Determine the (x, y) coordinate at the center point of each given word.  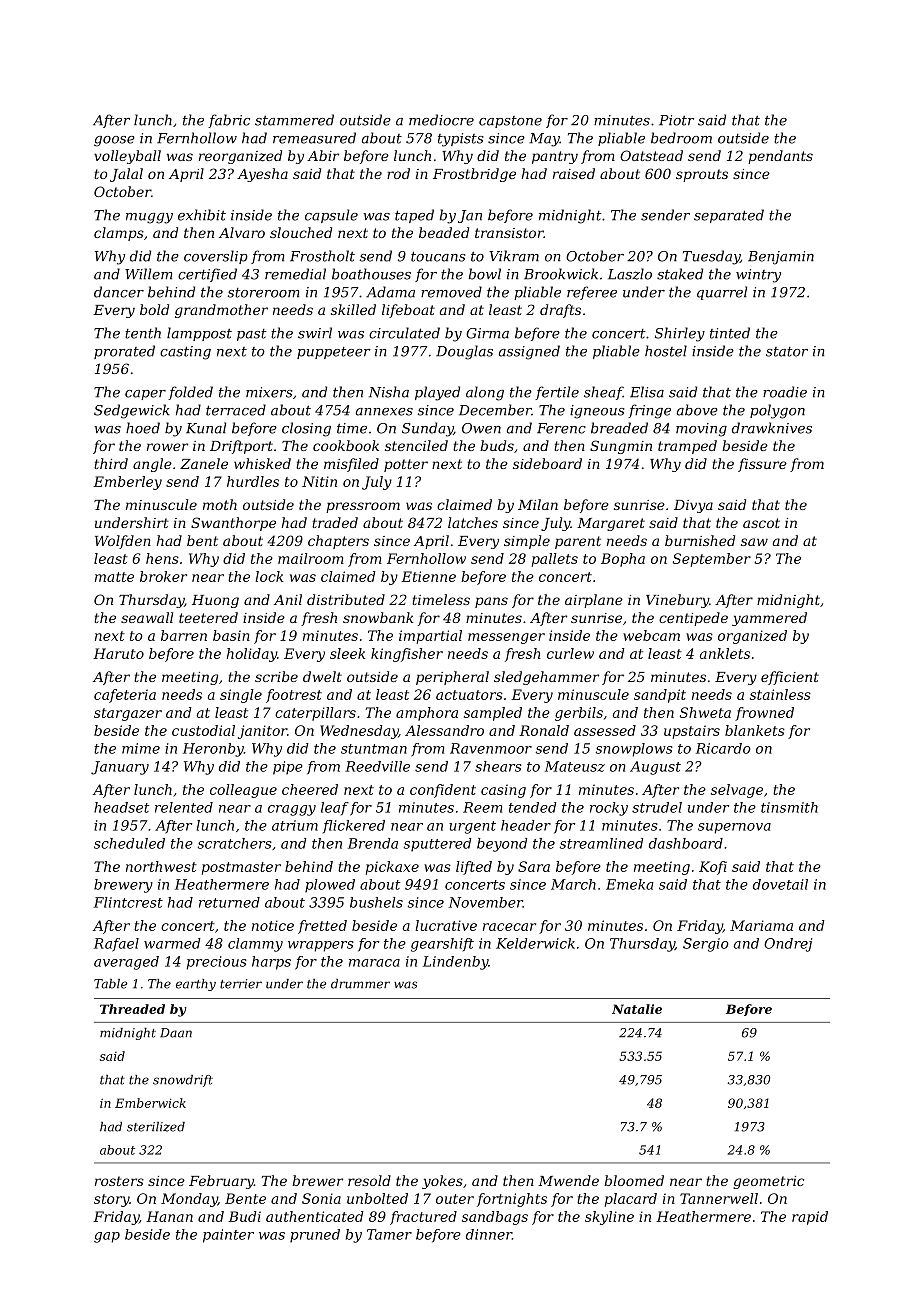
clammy (255, 945)
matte (114, 577)
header (526, 825)
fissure (762, 465)
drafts (560, 311)
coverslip (216, 257)
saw (754, 542)
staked (680, 274)
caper (145, 395)
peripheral (452, 678)
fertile (557, 393)
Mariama (761, 925)
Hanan (169, 1216)
